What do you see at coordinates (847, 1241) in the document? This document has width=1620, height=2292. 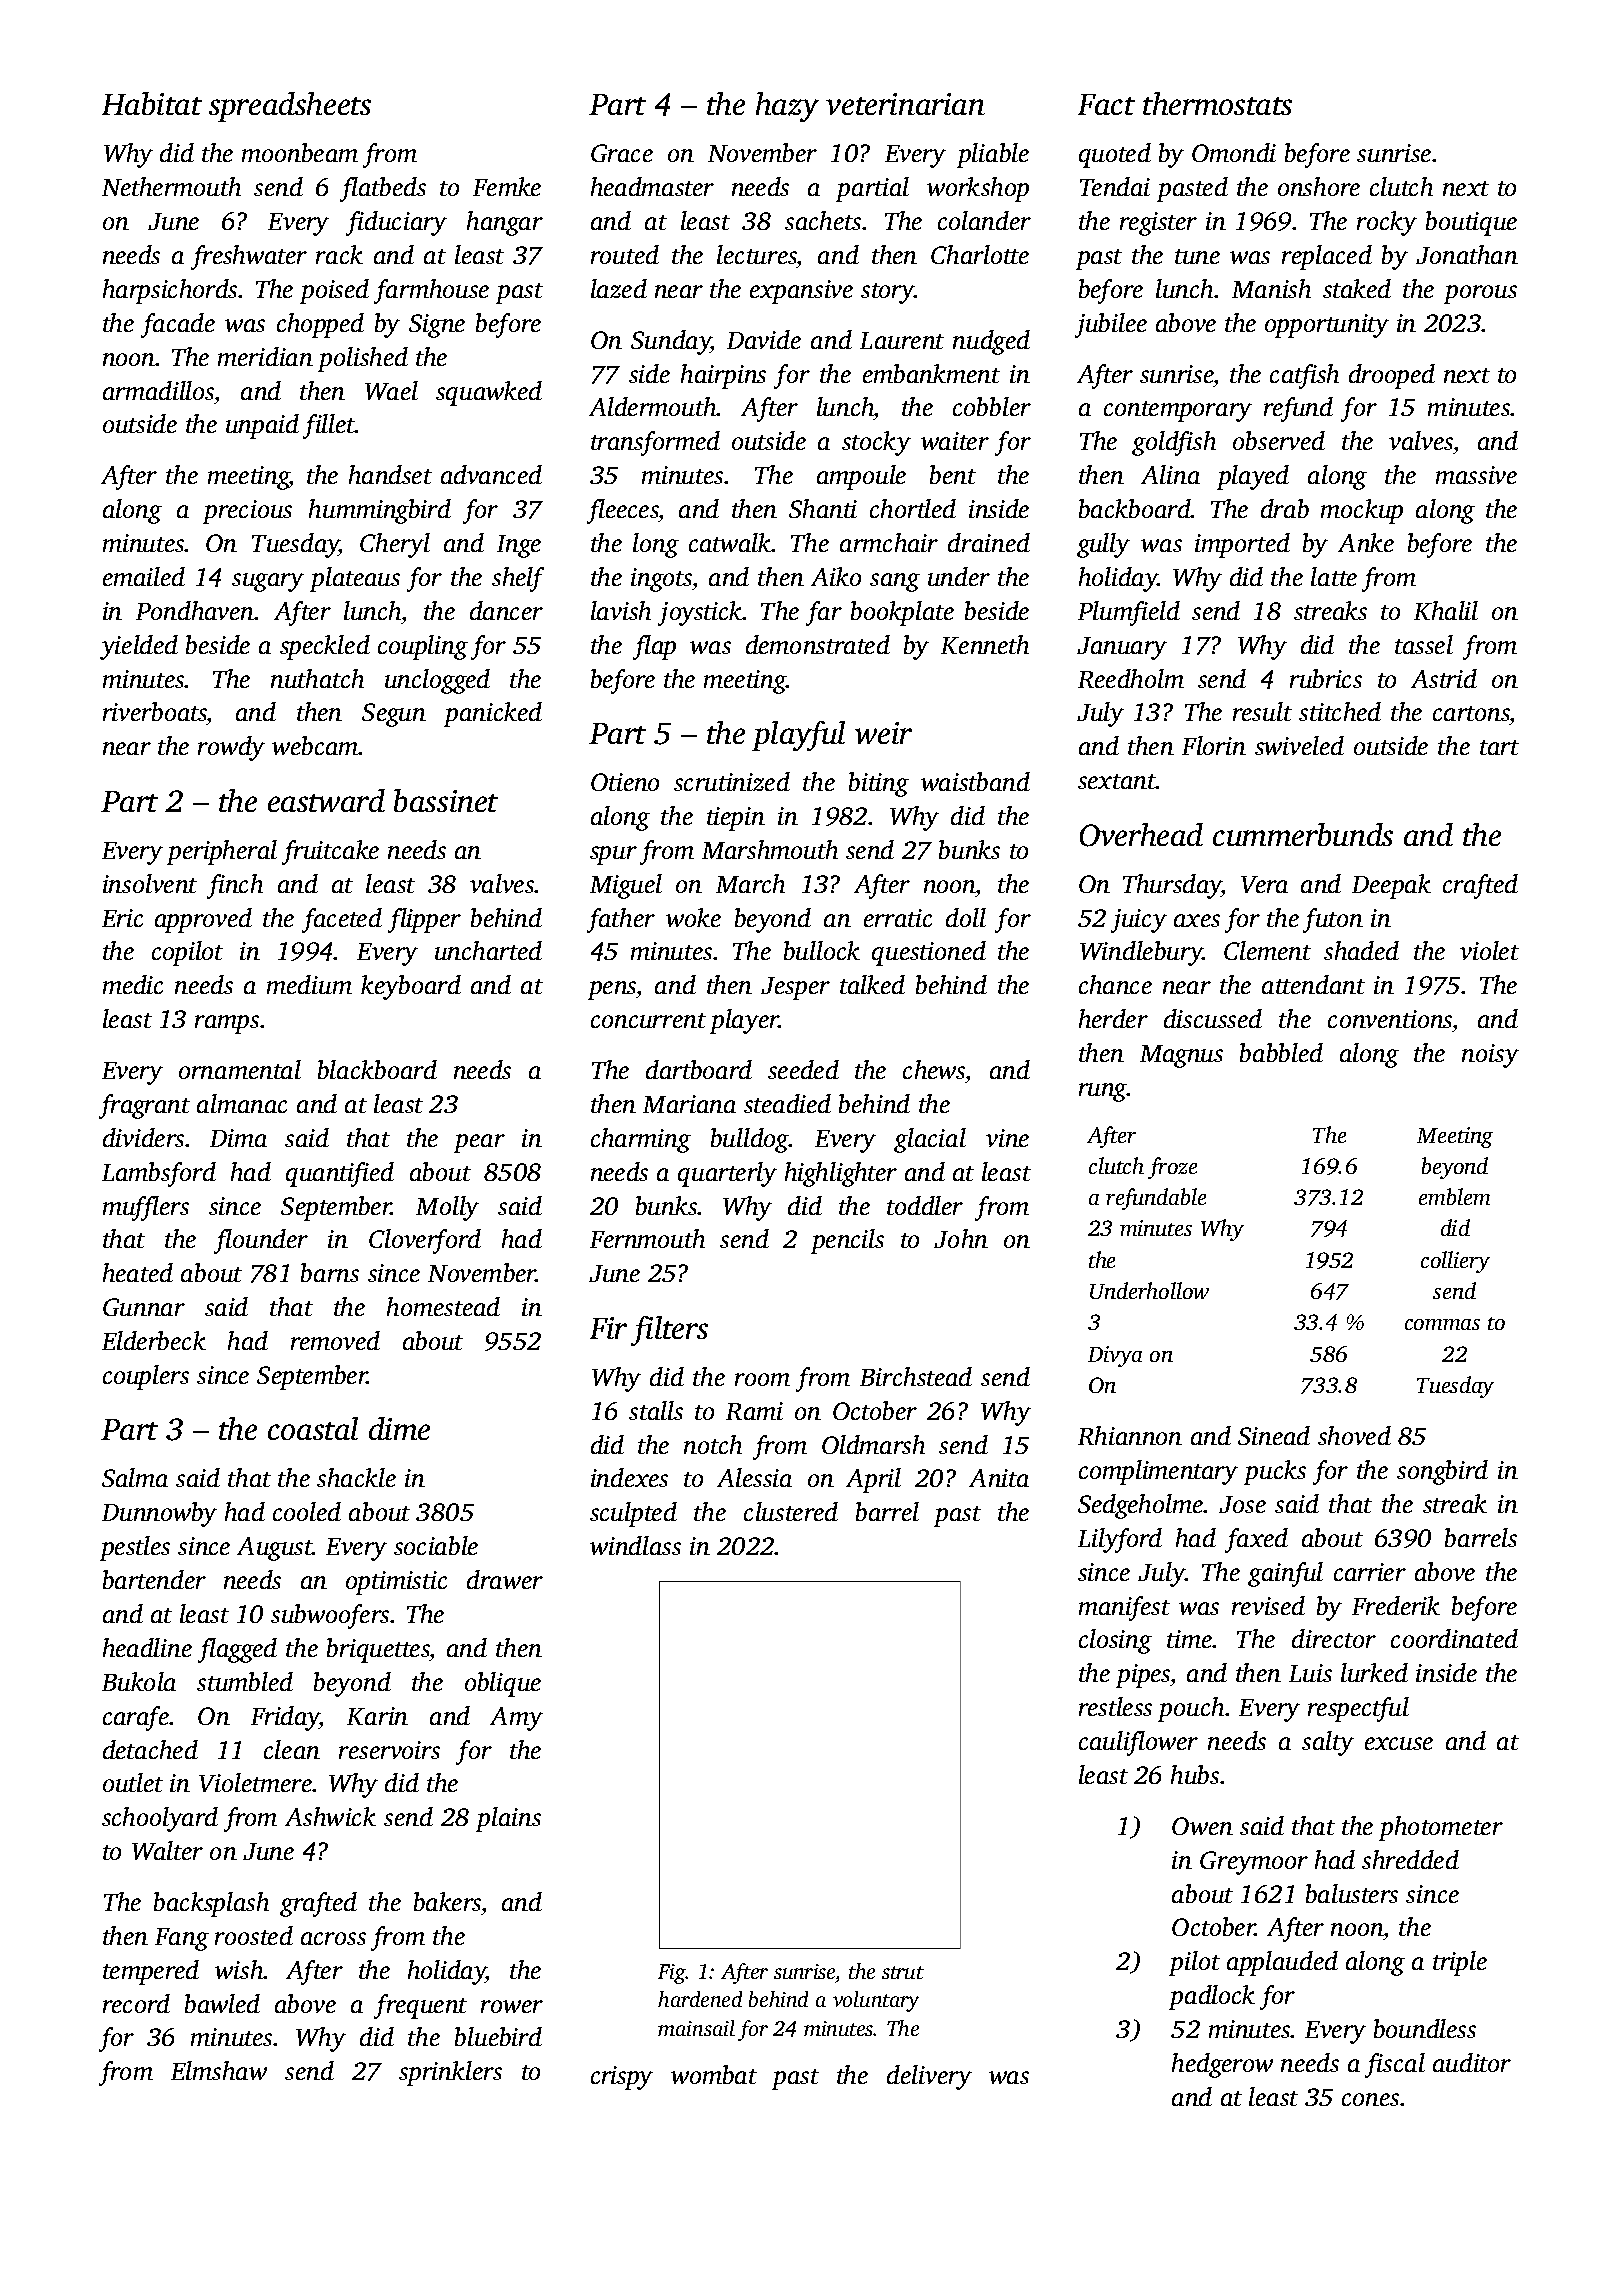 I see `pencils` at bounding box center [847, 1241].
